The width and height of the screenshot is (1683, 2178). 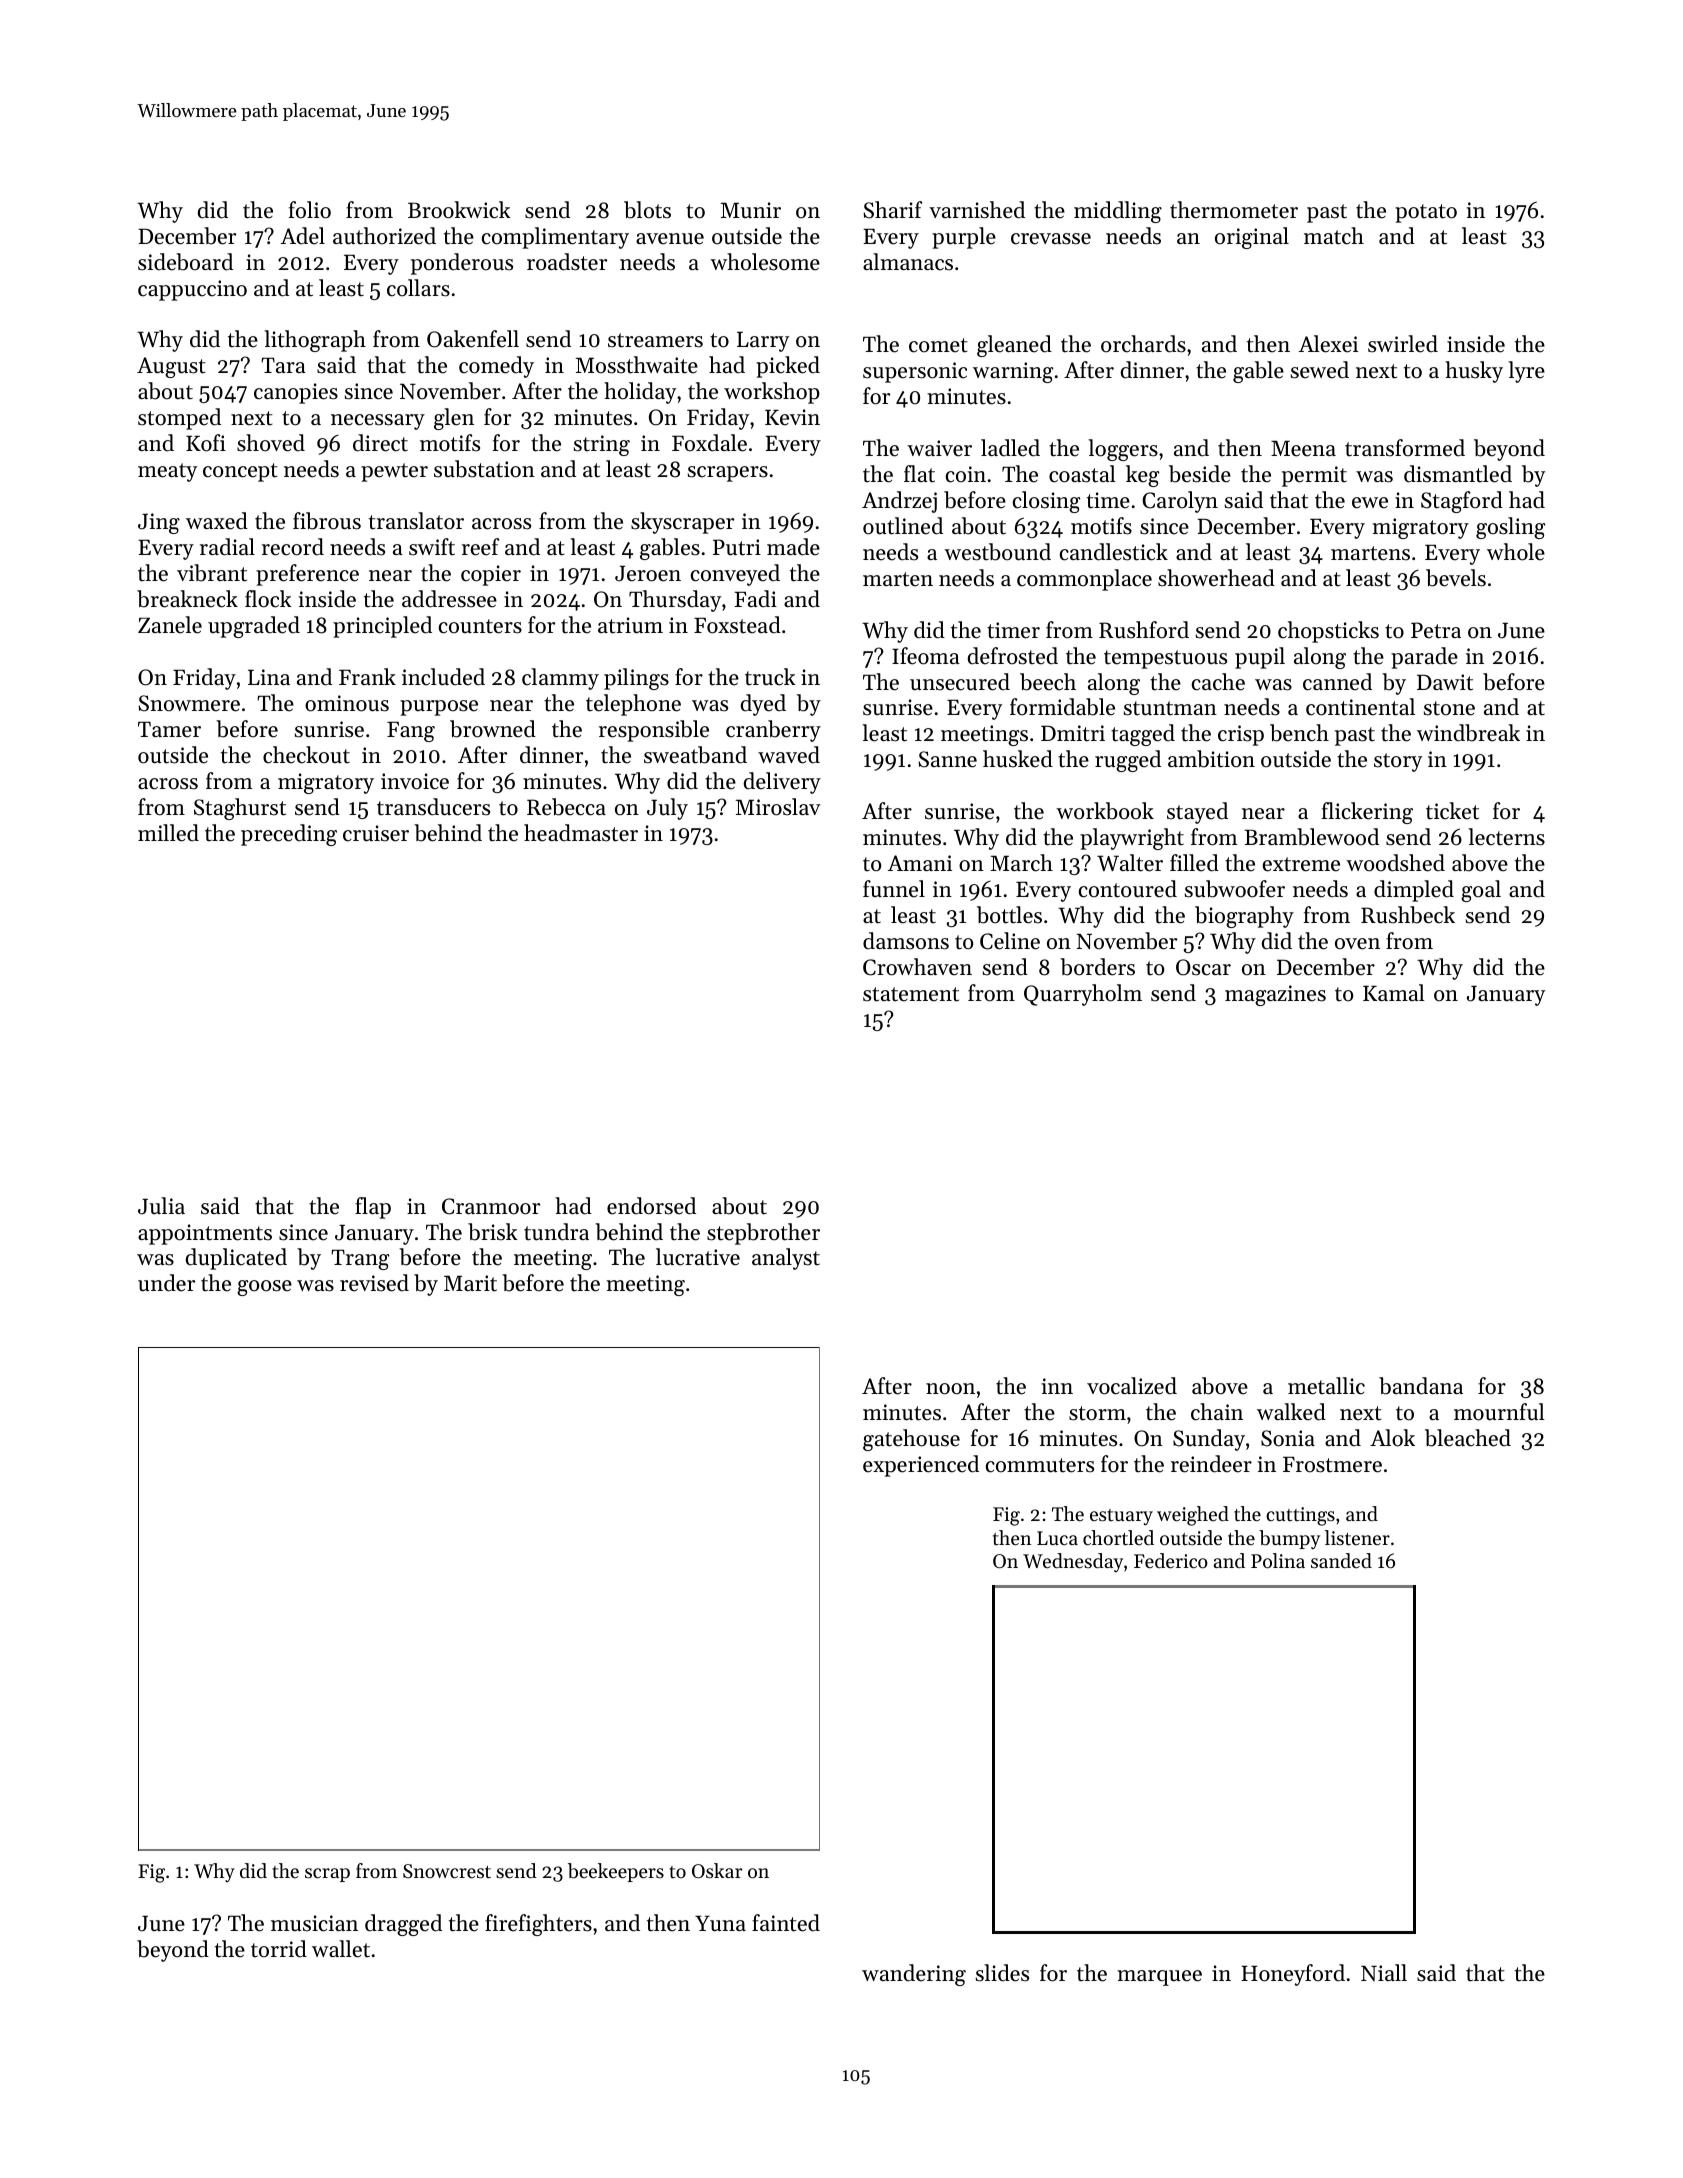 I want to click on sanded, so click(x=1341, y=1561).
